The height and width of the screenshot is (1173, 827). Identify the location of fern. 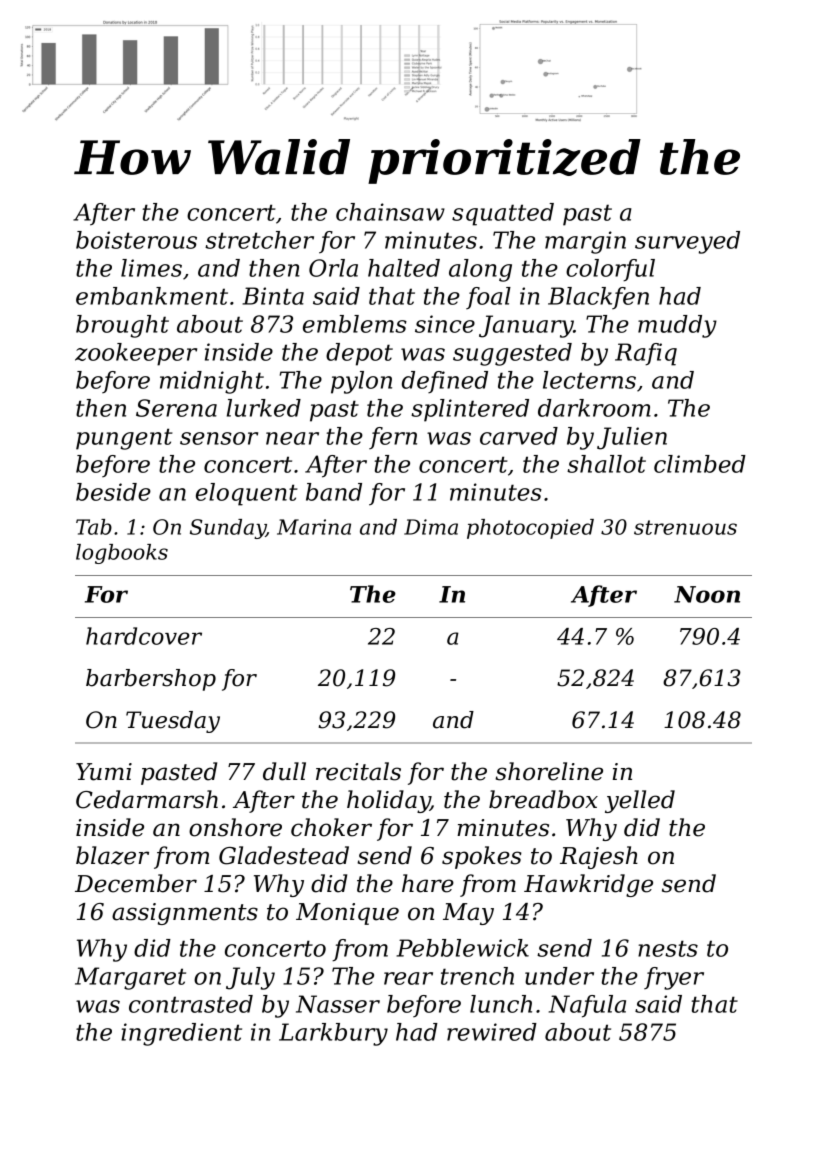
(393, 438).
